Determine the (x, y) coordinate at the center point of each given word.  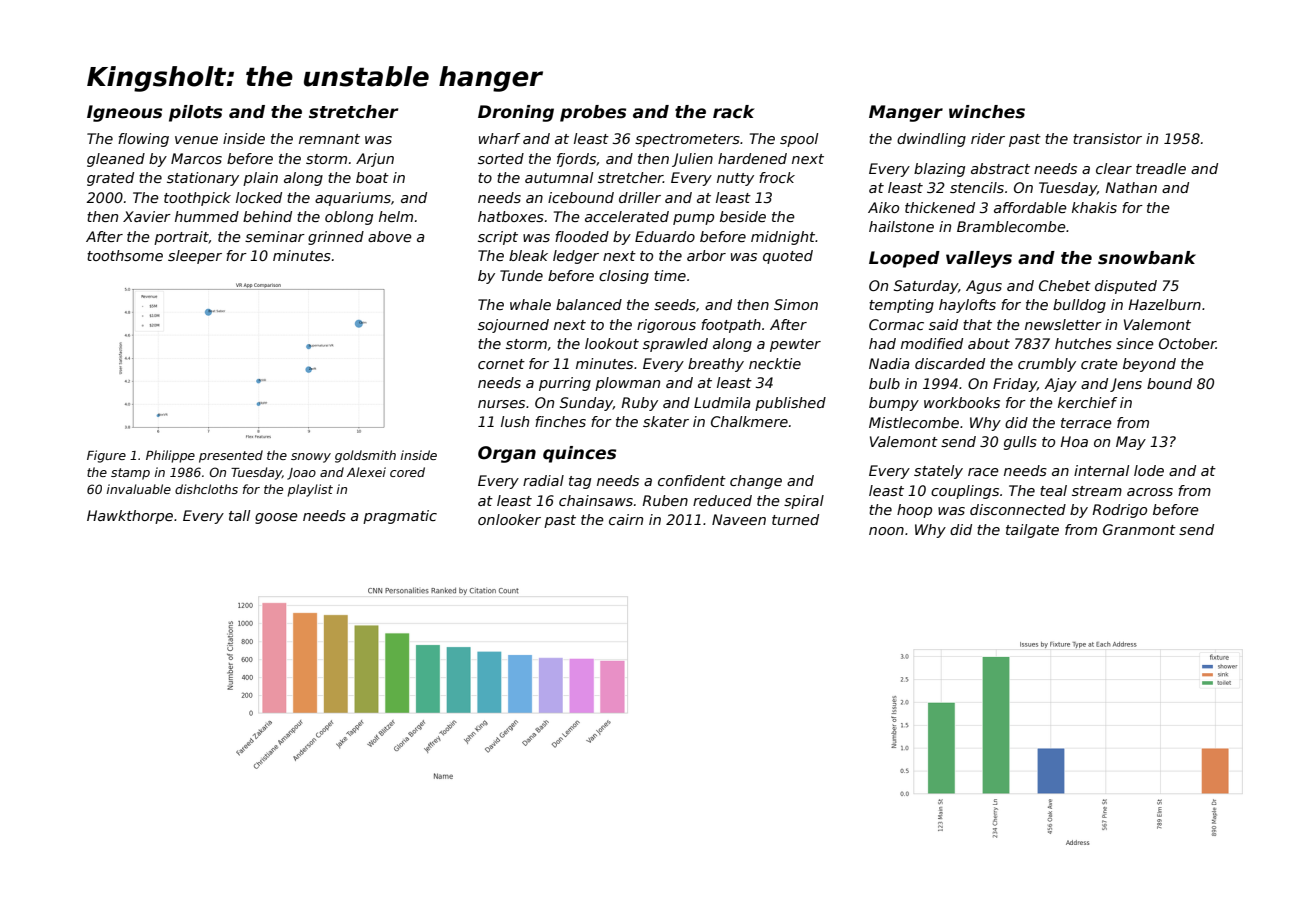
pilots (195, 113)
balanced (589, 304)
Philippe (170, 456)
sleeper (195, 257)
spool (799, 140)
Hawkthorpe (130, 517)
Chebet (1065, 285)
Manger (906, 113)
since (1135, 343)
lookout (612, 343)
